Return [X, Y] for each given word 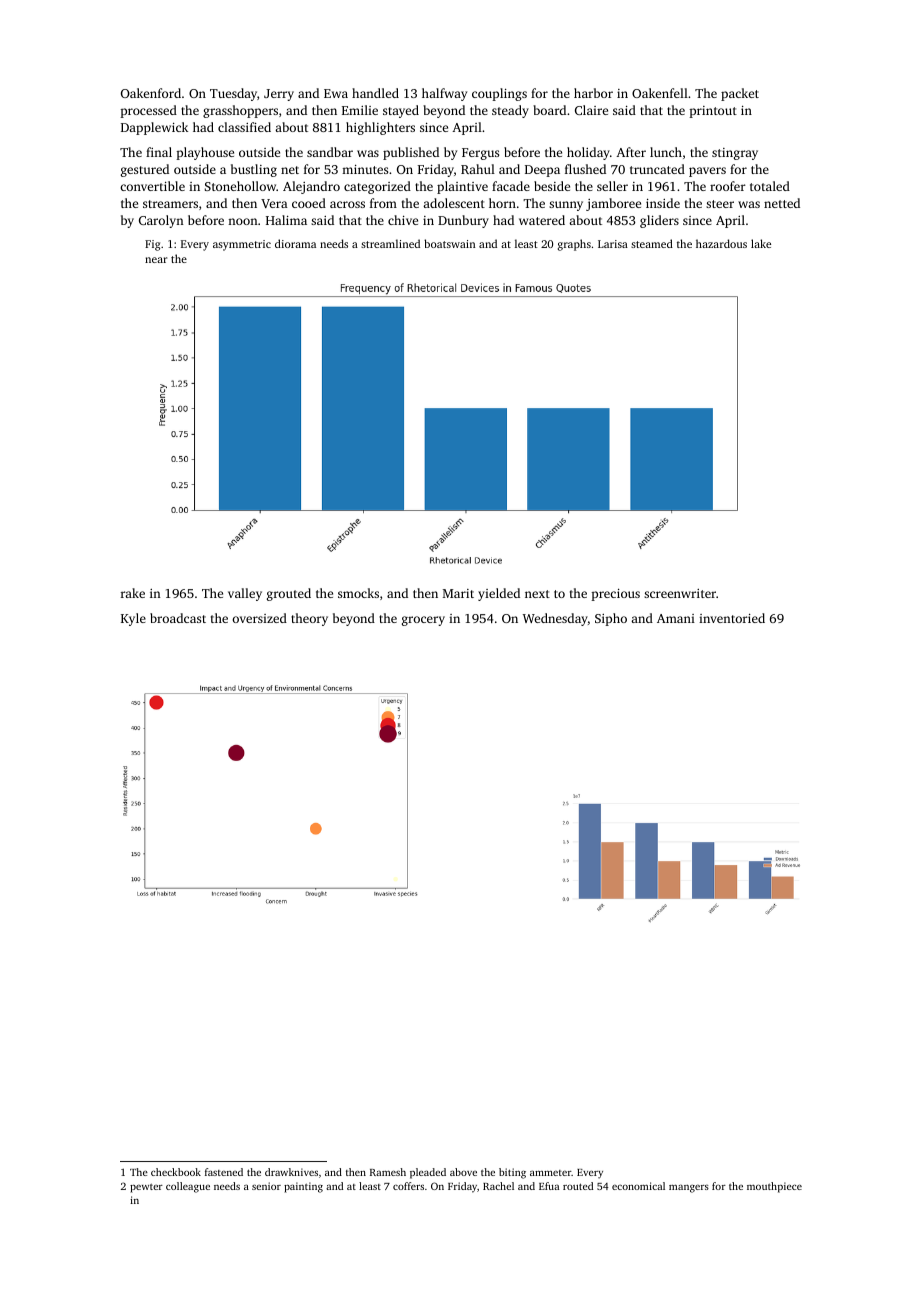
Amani [676, 618]
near [156, 260]
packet [740, 94]
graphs [574, 245]
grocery [423, 621]
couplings [499, 94]
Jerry [279, 95]
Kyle [133, 619]
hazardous [721, 243]
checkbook [176, 1172]
